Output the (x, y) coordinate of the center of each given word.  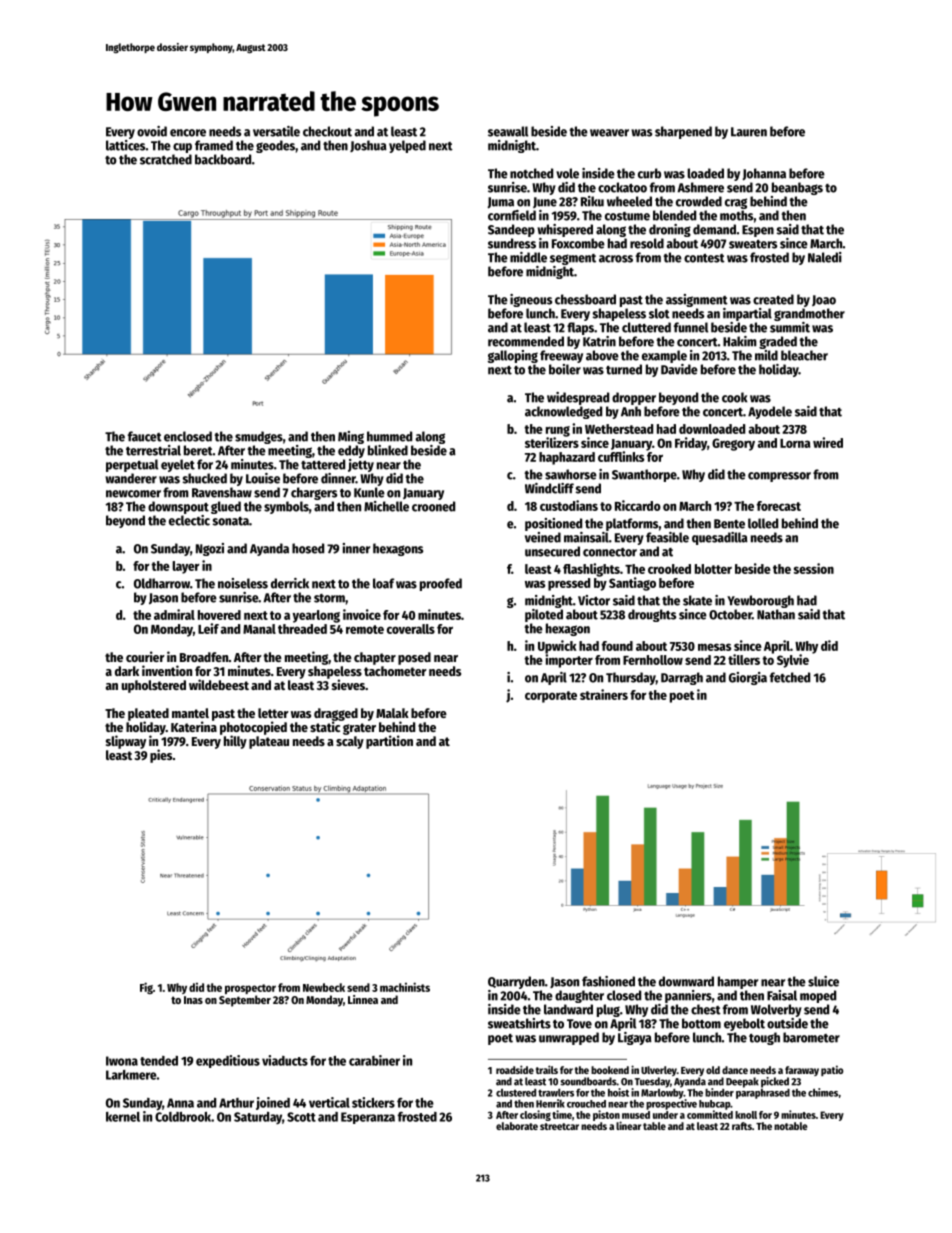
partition (389, 742)
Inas (193, 1000)
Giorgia (748, 678)
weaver (609, 133)
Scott (301, 1117)
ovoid (152, 131)
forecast (779, 506)
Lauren (749, 132)
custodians (569, 505)
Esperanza (368, 1118)
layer (185, 567)
